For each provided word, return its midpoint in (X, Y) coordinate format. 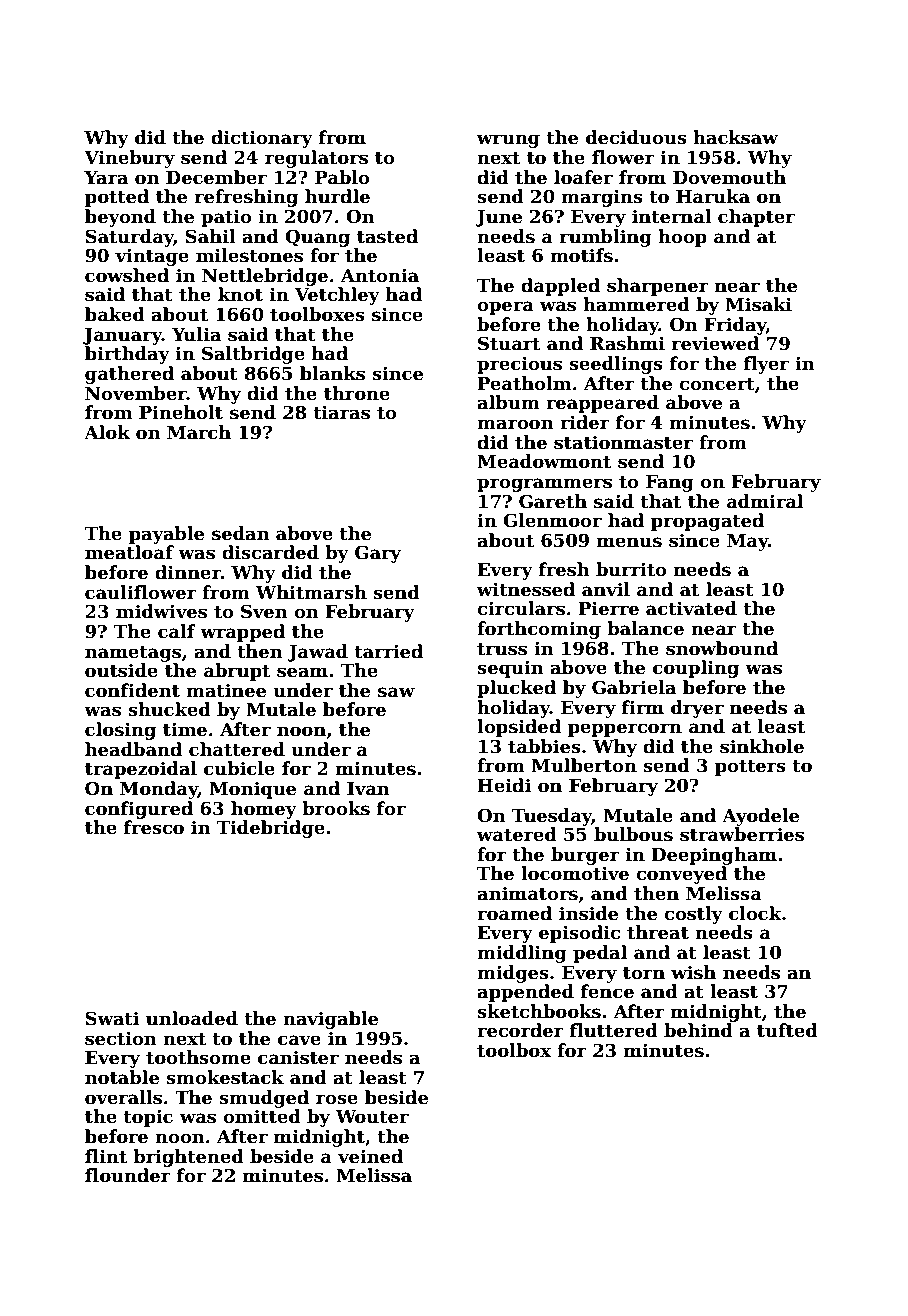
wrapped (242, 633)
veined (370, 1156)
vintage (152, 257)
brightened (188, 1158)
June (498, 218)
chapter (756, 218)
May (747, 542)
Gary (378, 554)
